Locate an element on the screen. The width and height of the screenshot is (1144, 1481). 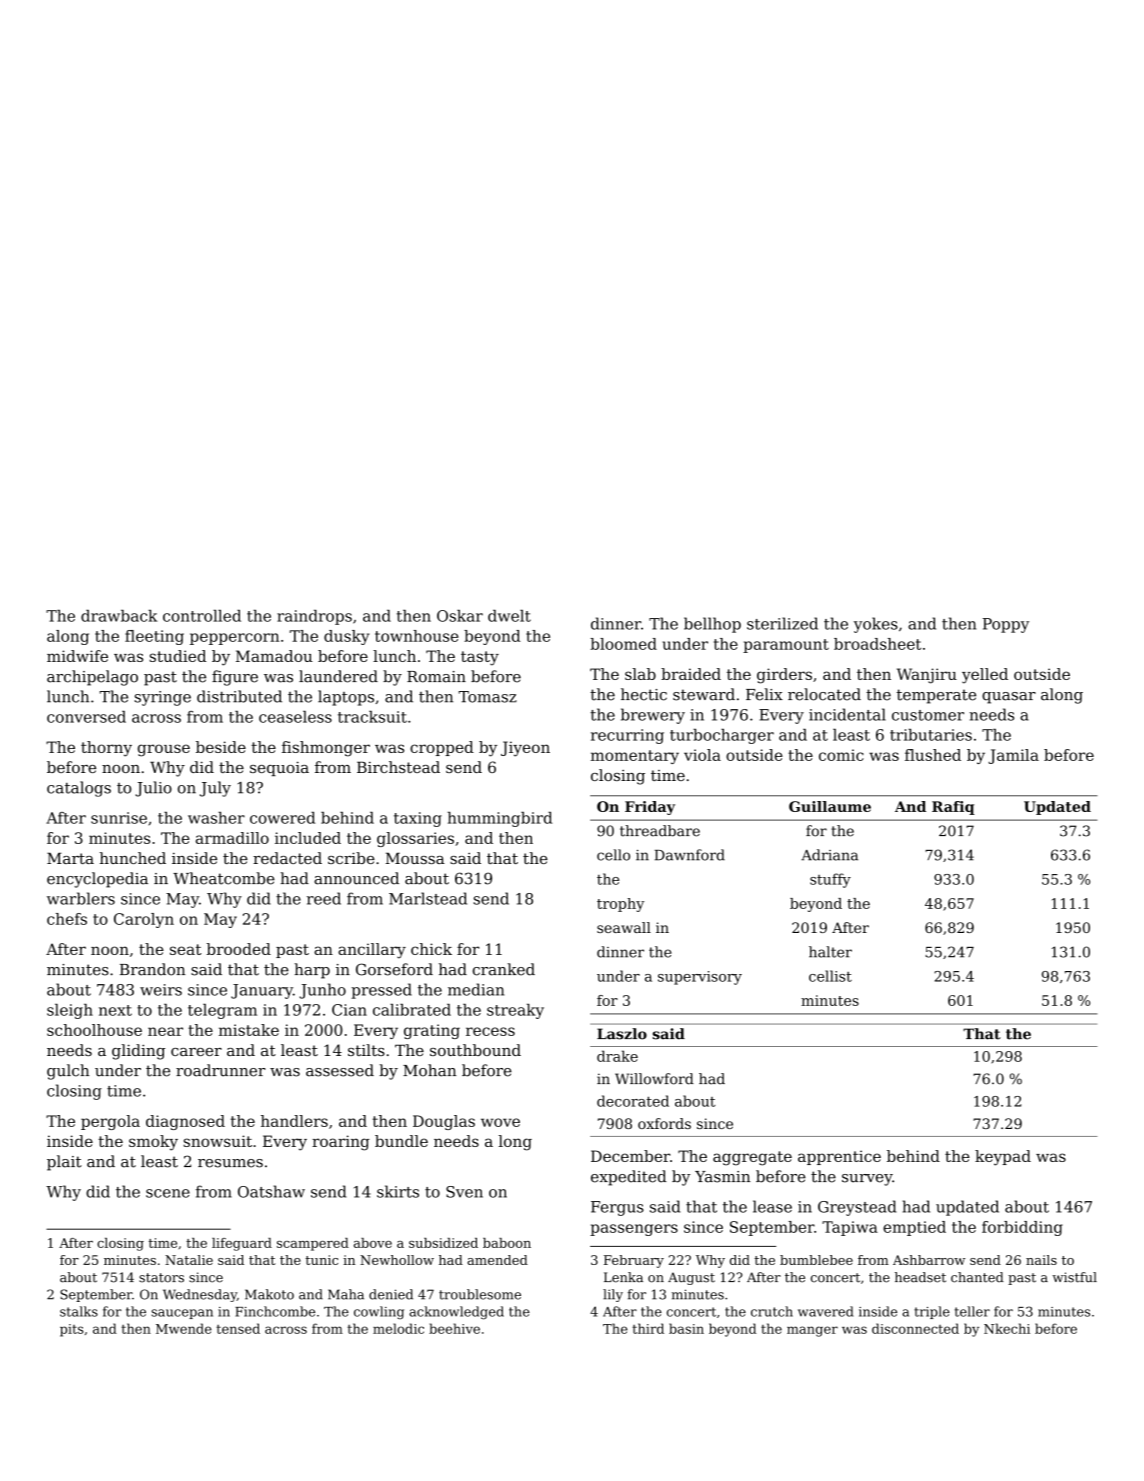
Mwende is located at coordinates (184, 1328).
